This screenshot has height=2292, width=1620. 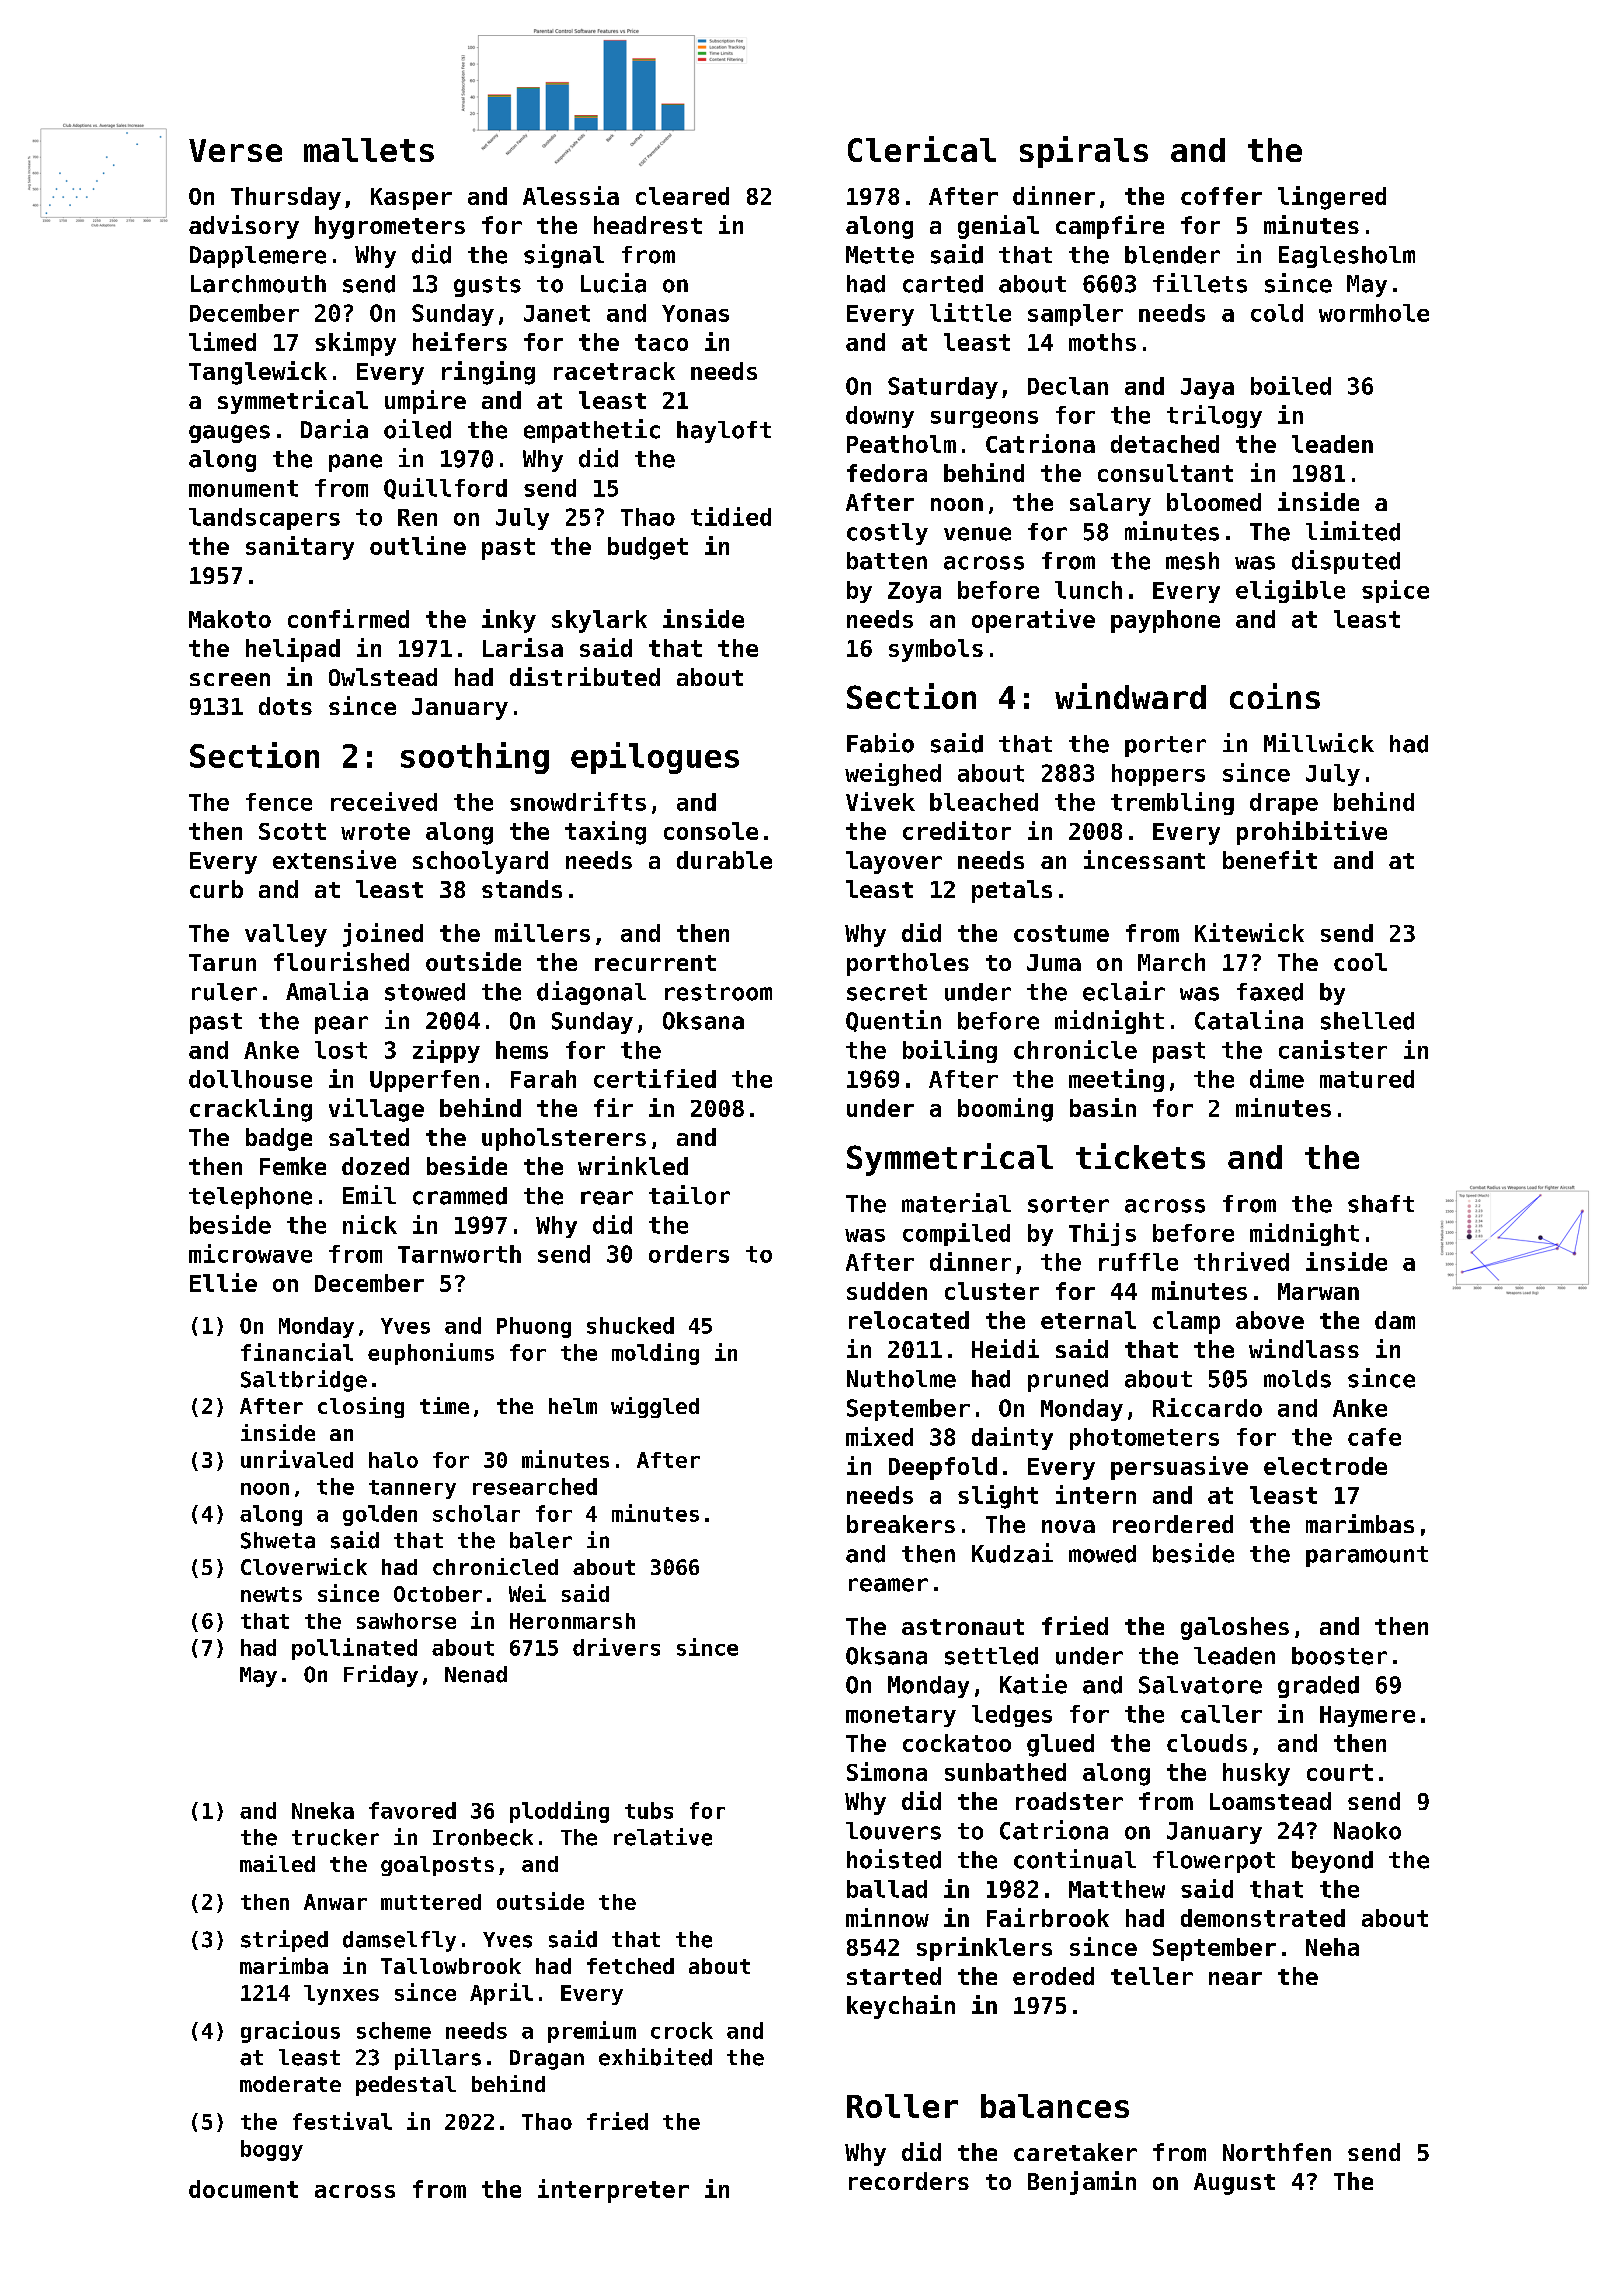 What do you see at coordinates (243, 2189) in the screenshot?
I see `document` at bounding box center [243, 2189].
